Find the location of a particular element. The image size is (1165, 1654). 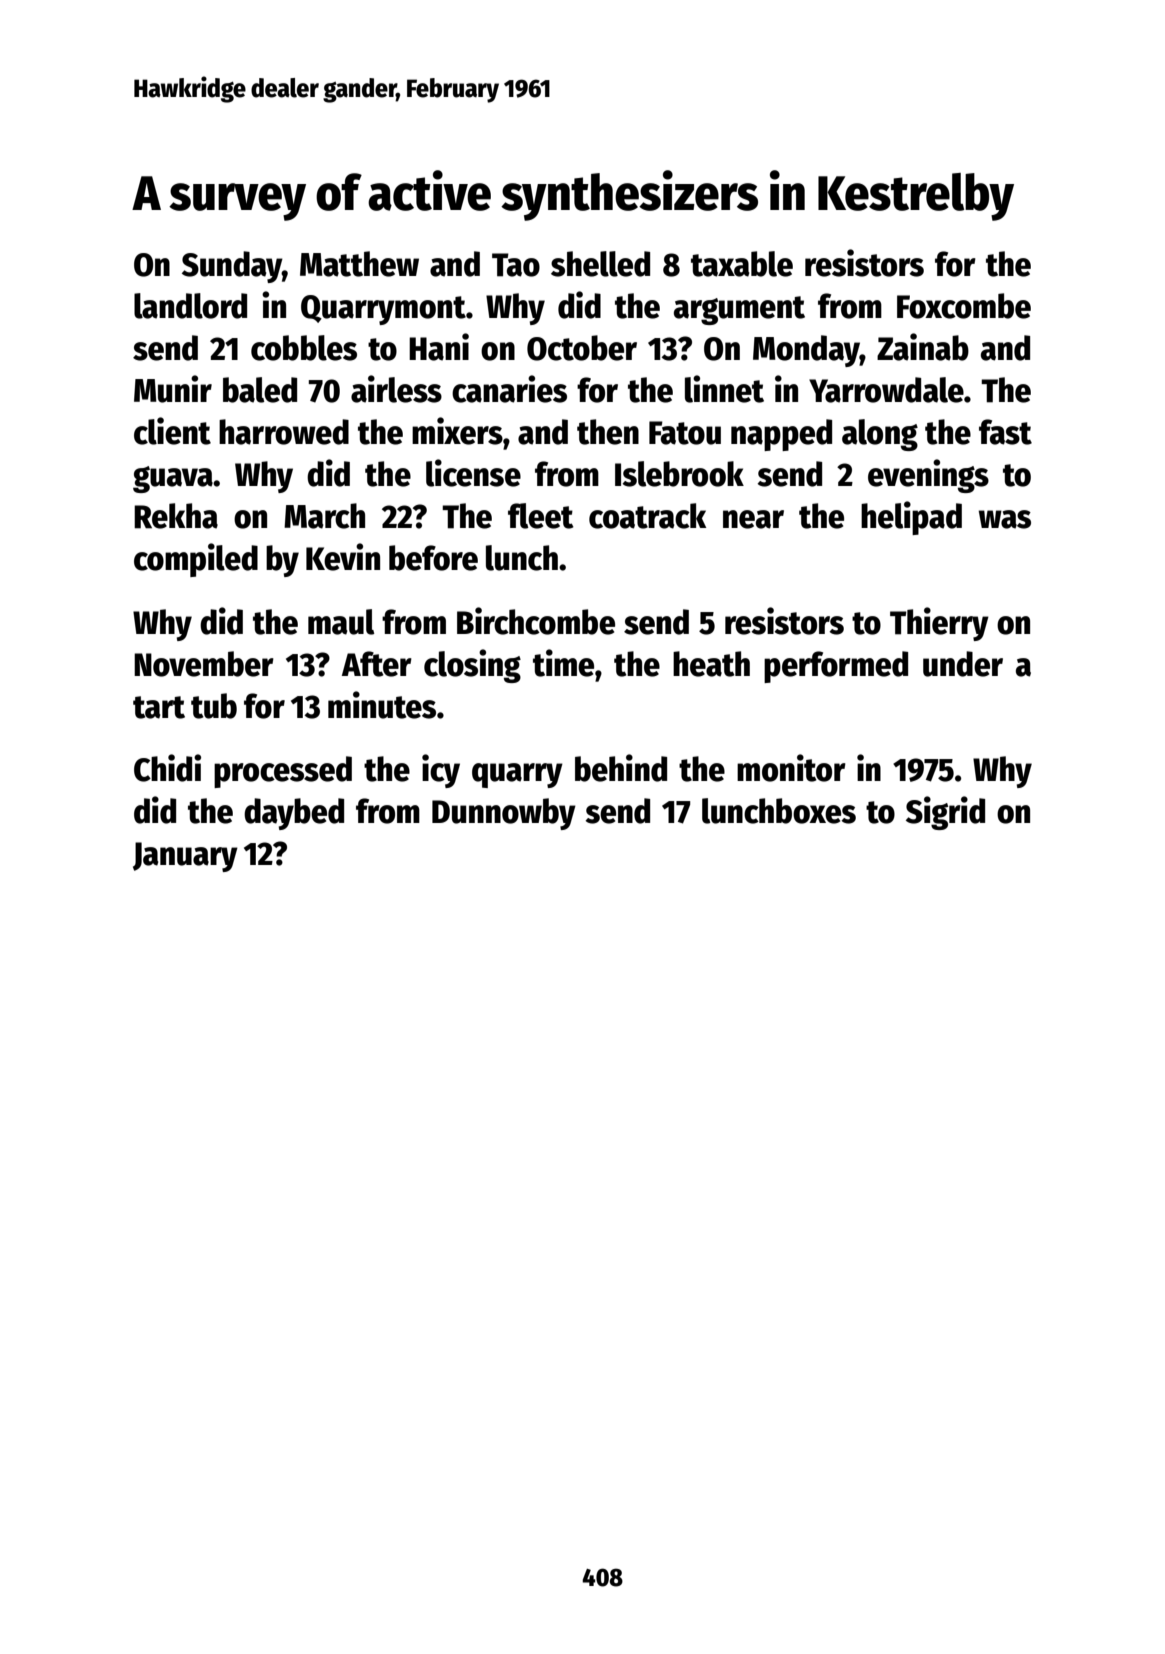

Yarrowdale is located at coordinates (886, 390).
